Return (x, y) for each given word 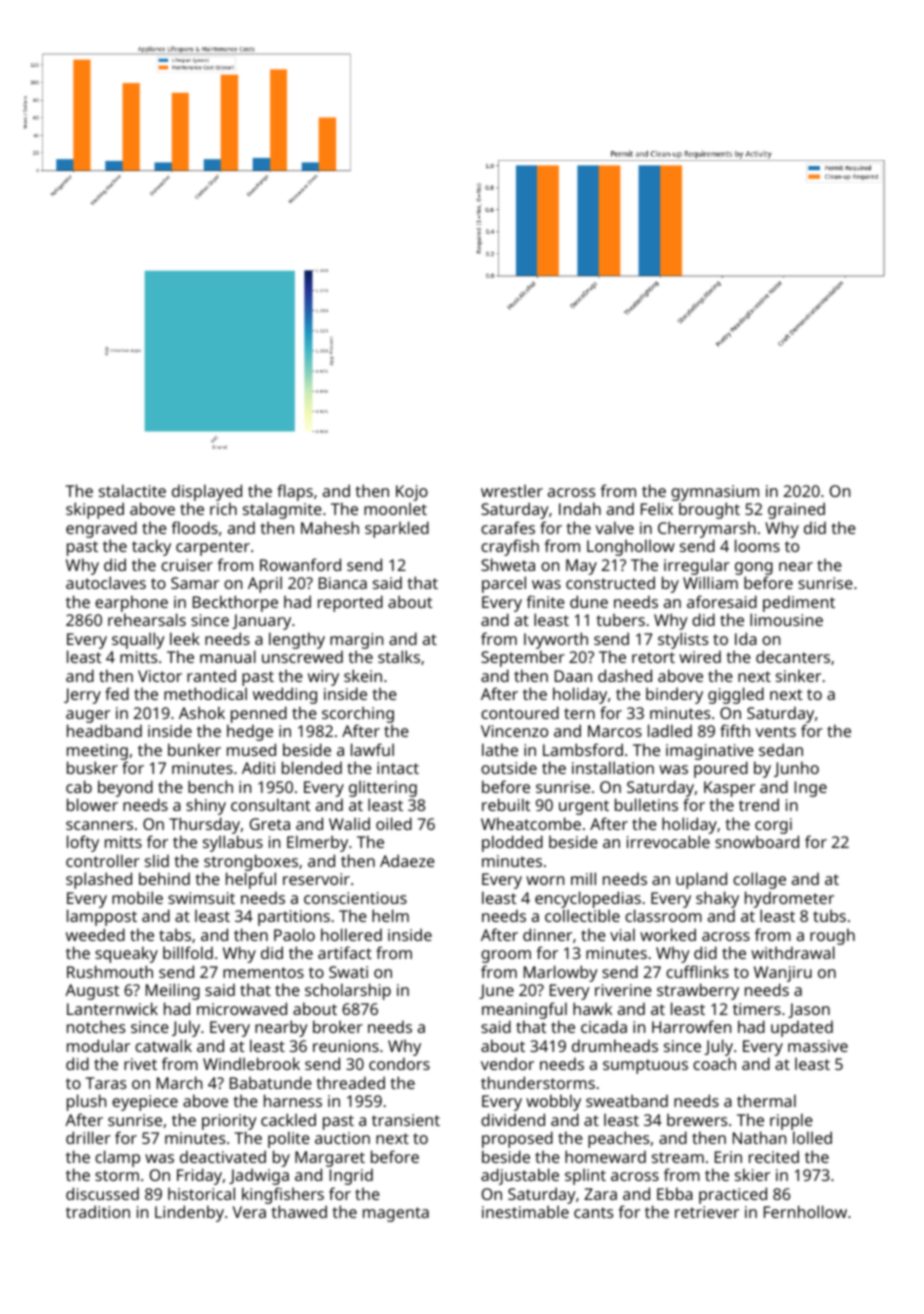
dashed (625, 675)
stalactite (132, 490)
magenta (396, 1214)
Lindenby (189, 1213)
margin (356, 641)
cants (593, 1212)
